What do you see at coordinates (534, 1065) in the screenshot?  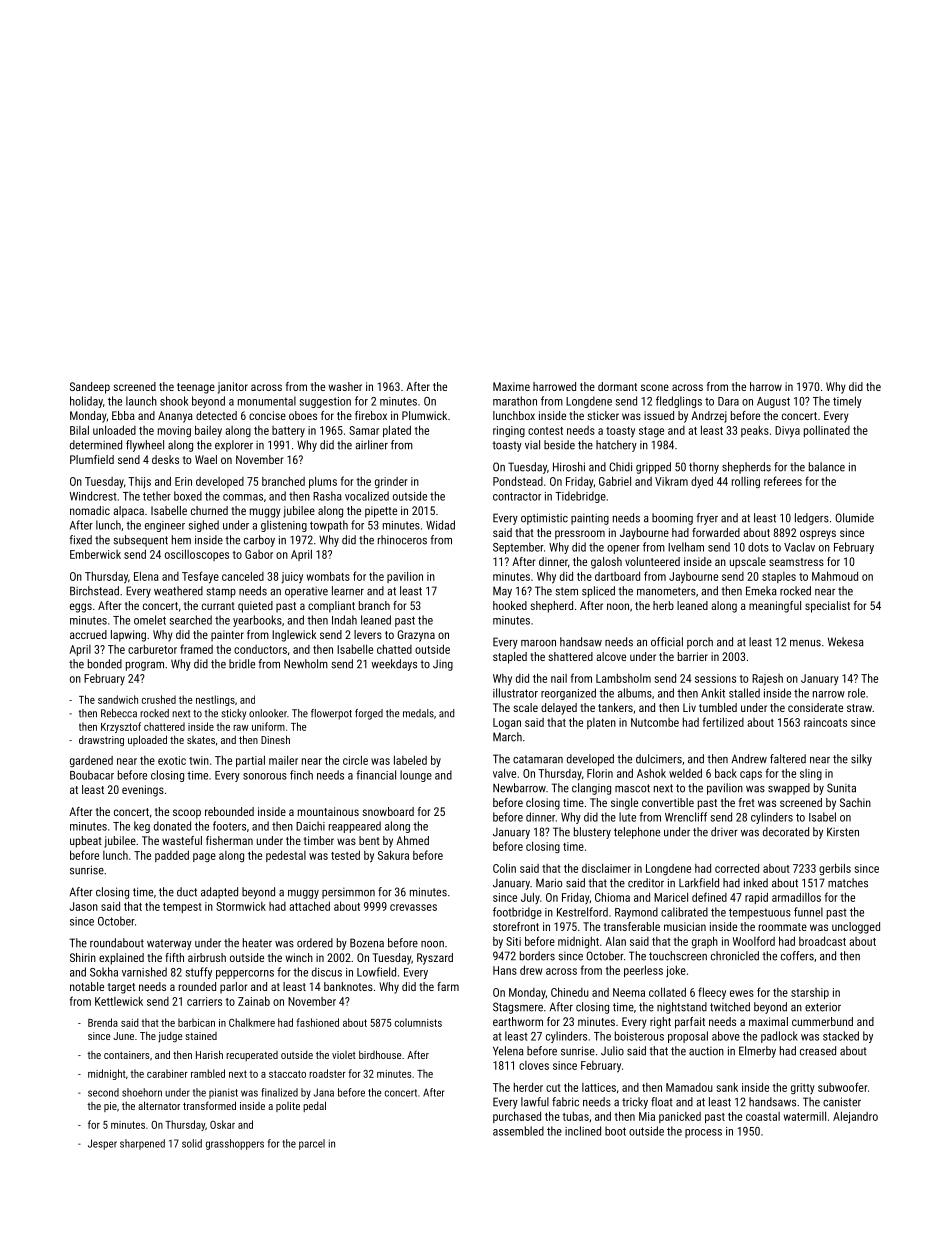 I see `cloves` at bounding box center [534, 1065].
